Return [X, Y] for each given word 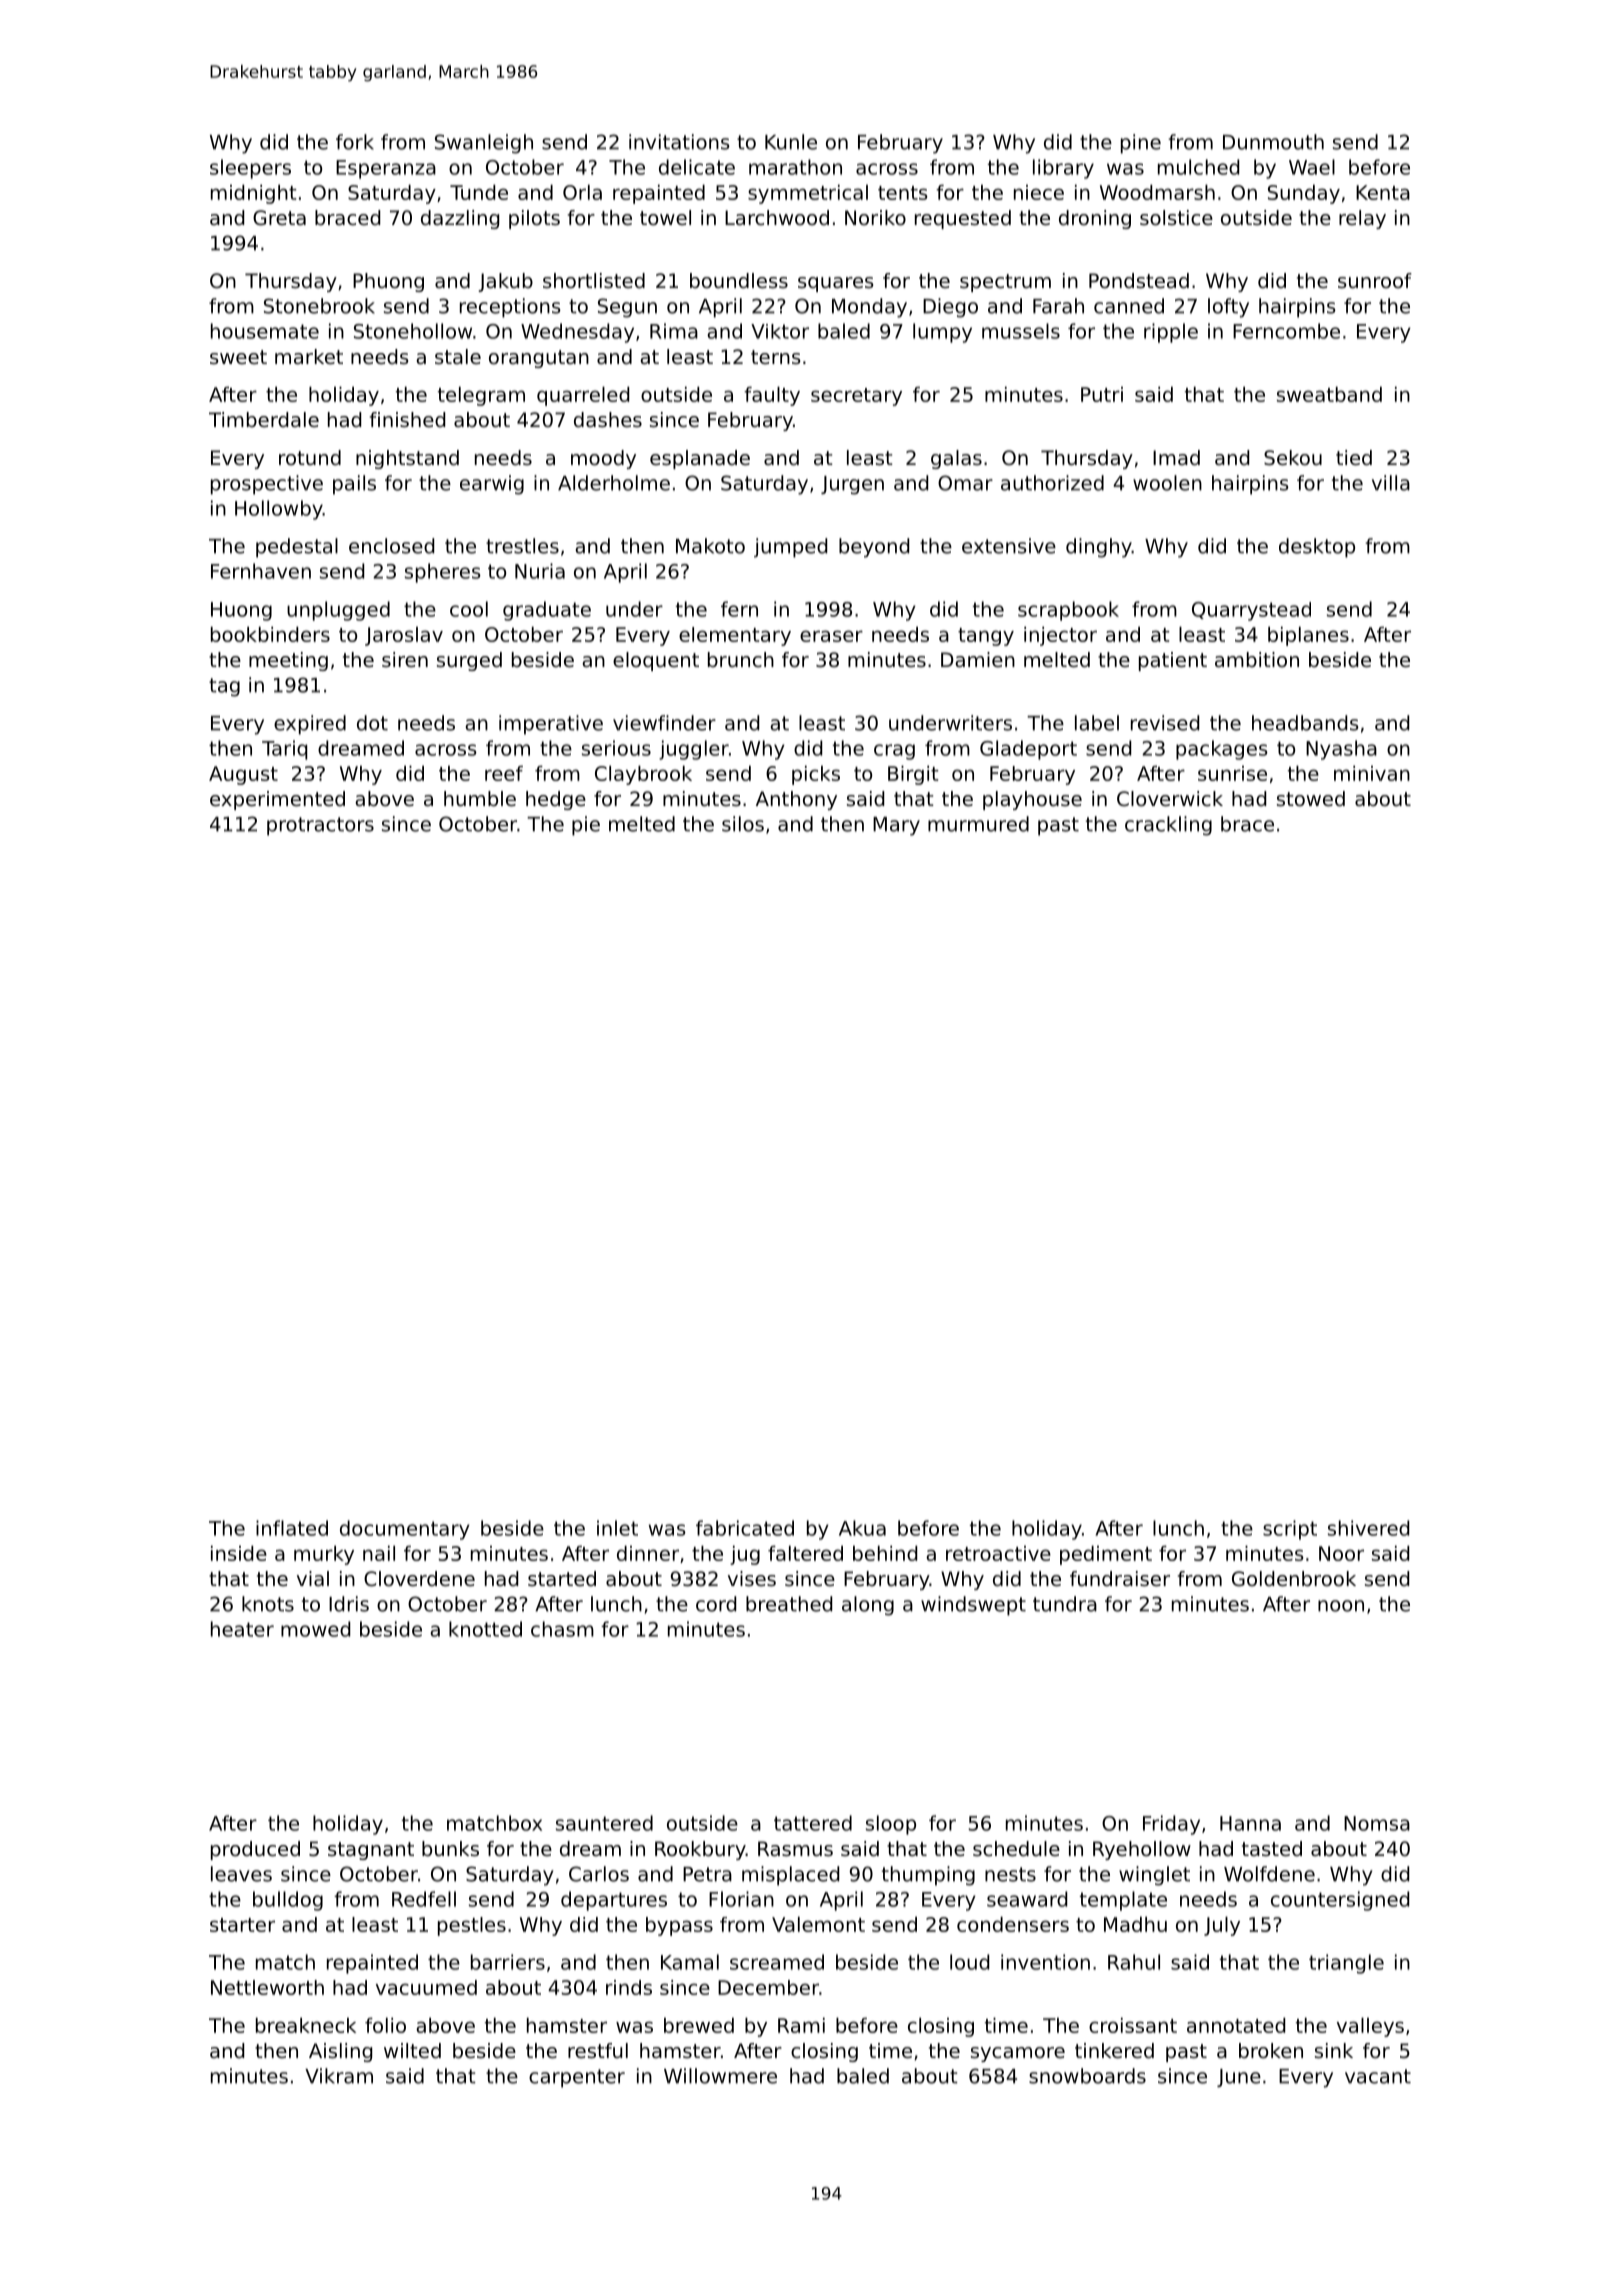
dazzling [460, 219]
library [1063, 169]
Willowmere [720, 2076]
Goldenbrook [1294, 1579]
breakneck [306, 2025]
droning [1095, 219]
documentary [405, 1530]
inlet [617, 1528]
